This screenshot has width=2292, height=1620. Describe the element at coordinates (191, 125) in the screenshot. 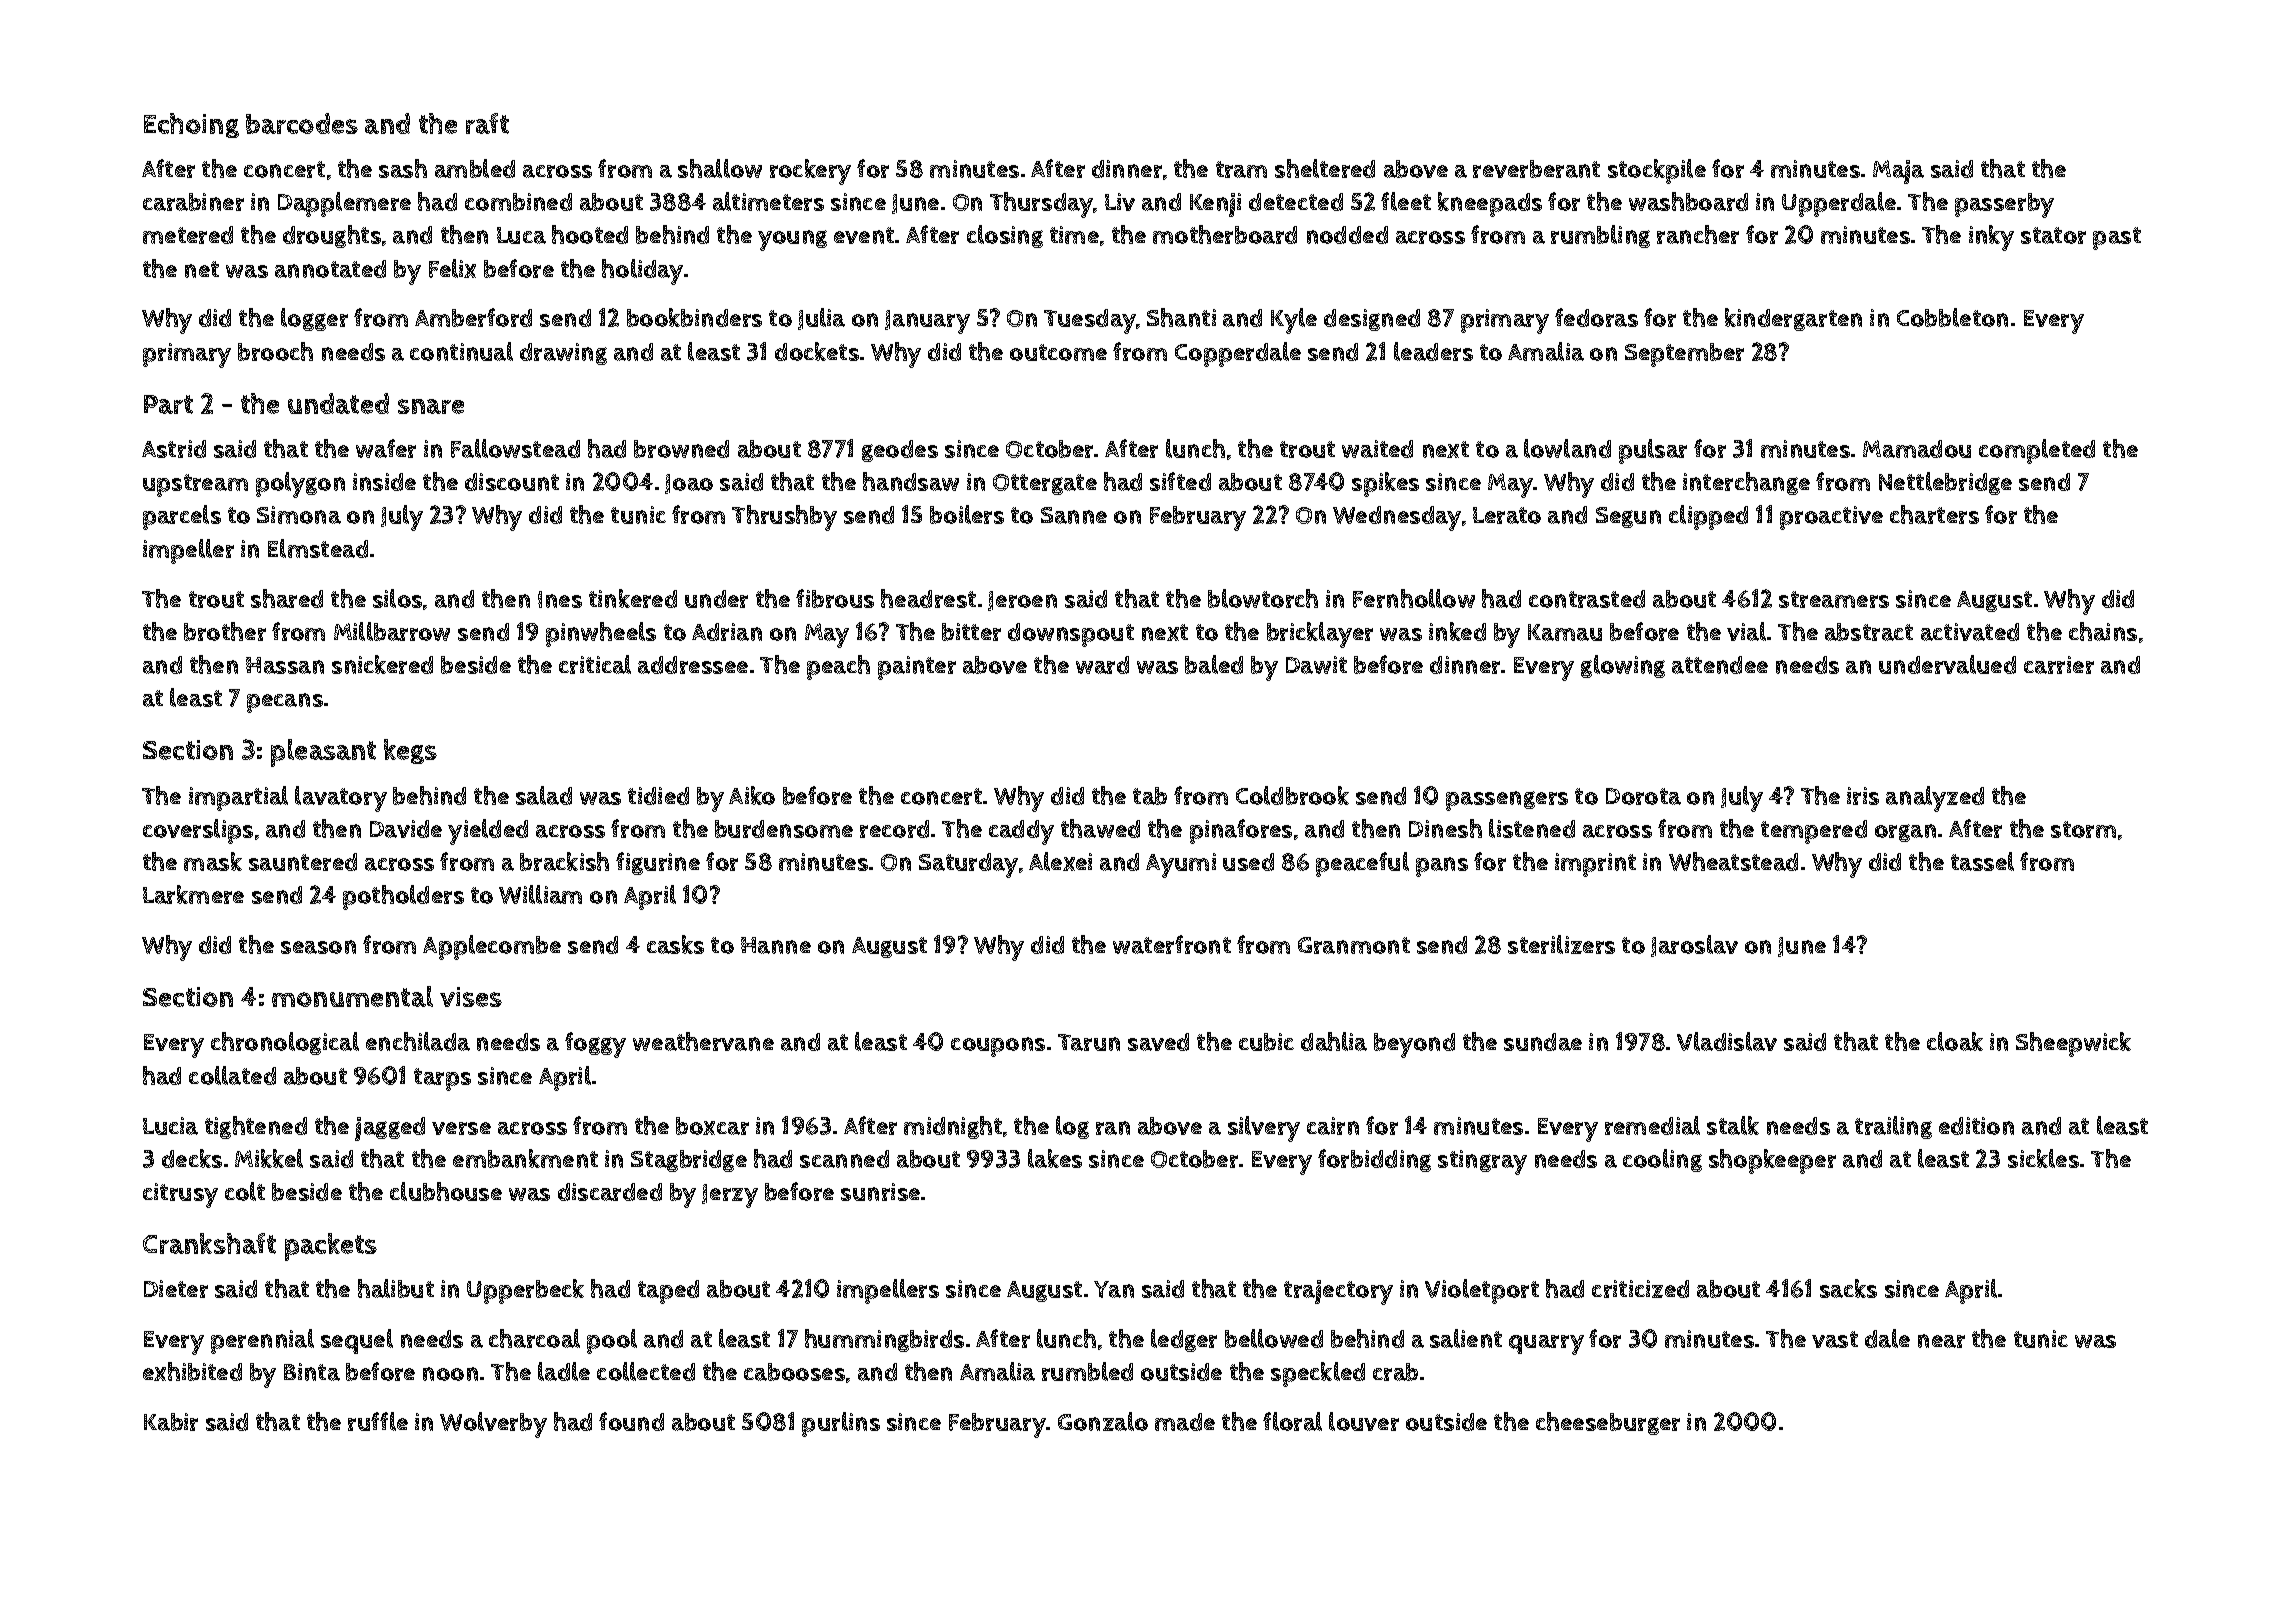

I see `Echoing` at that location.
